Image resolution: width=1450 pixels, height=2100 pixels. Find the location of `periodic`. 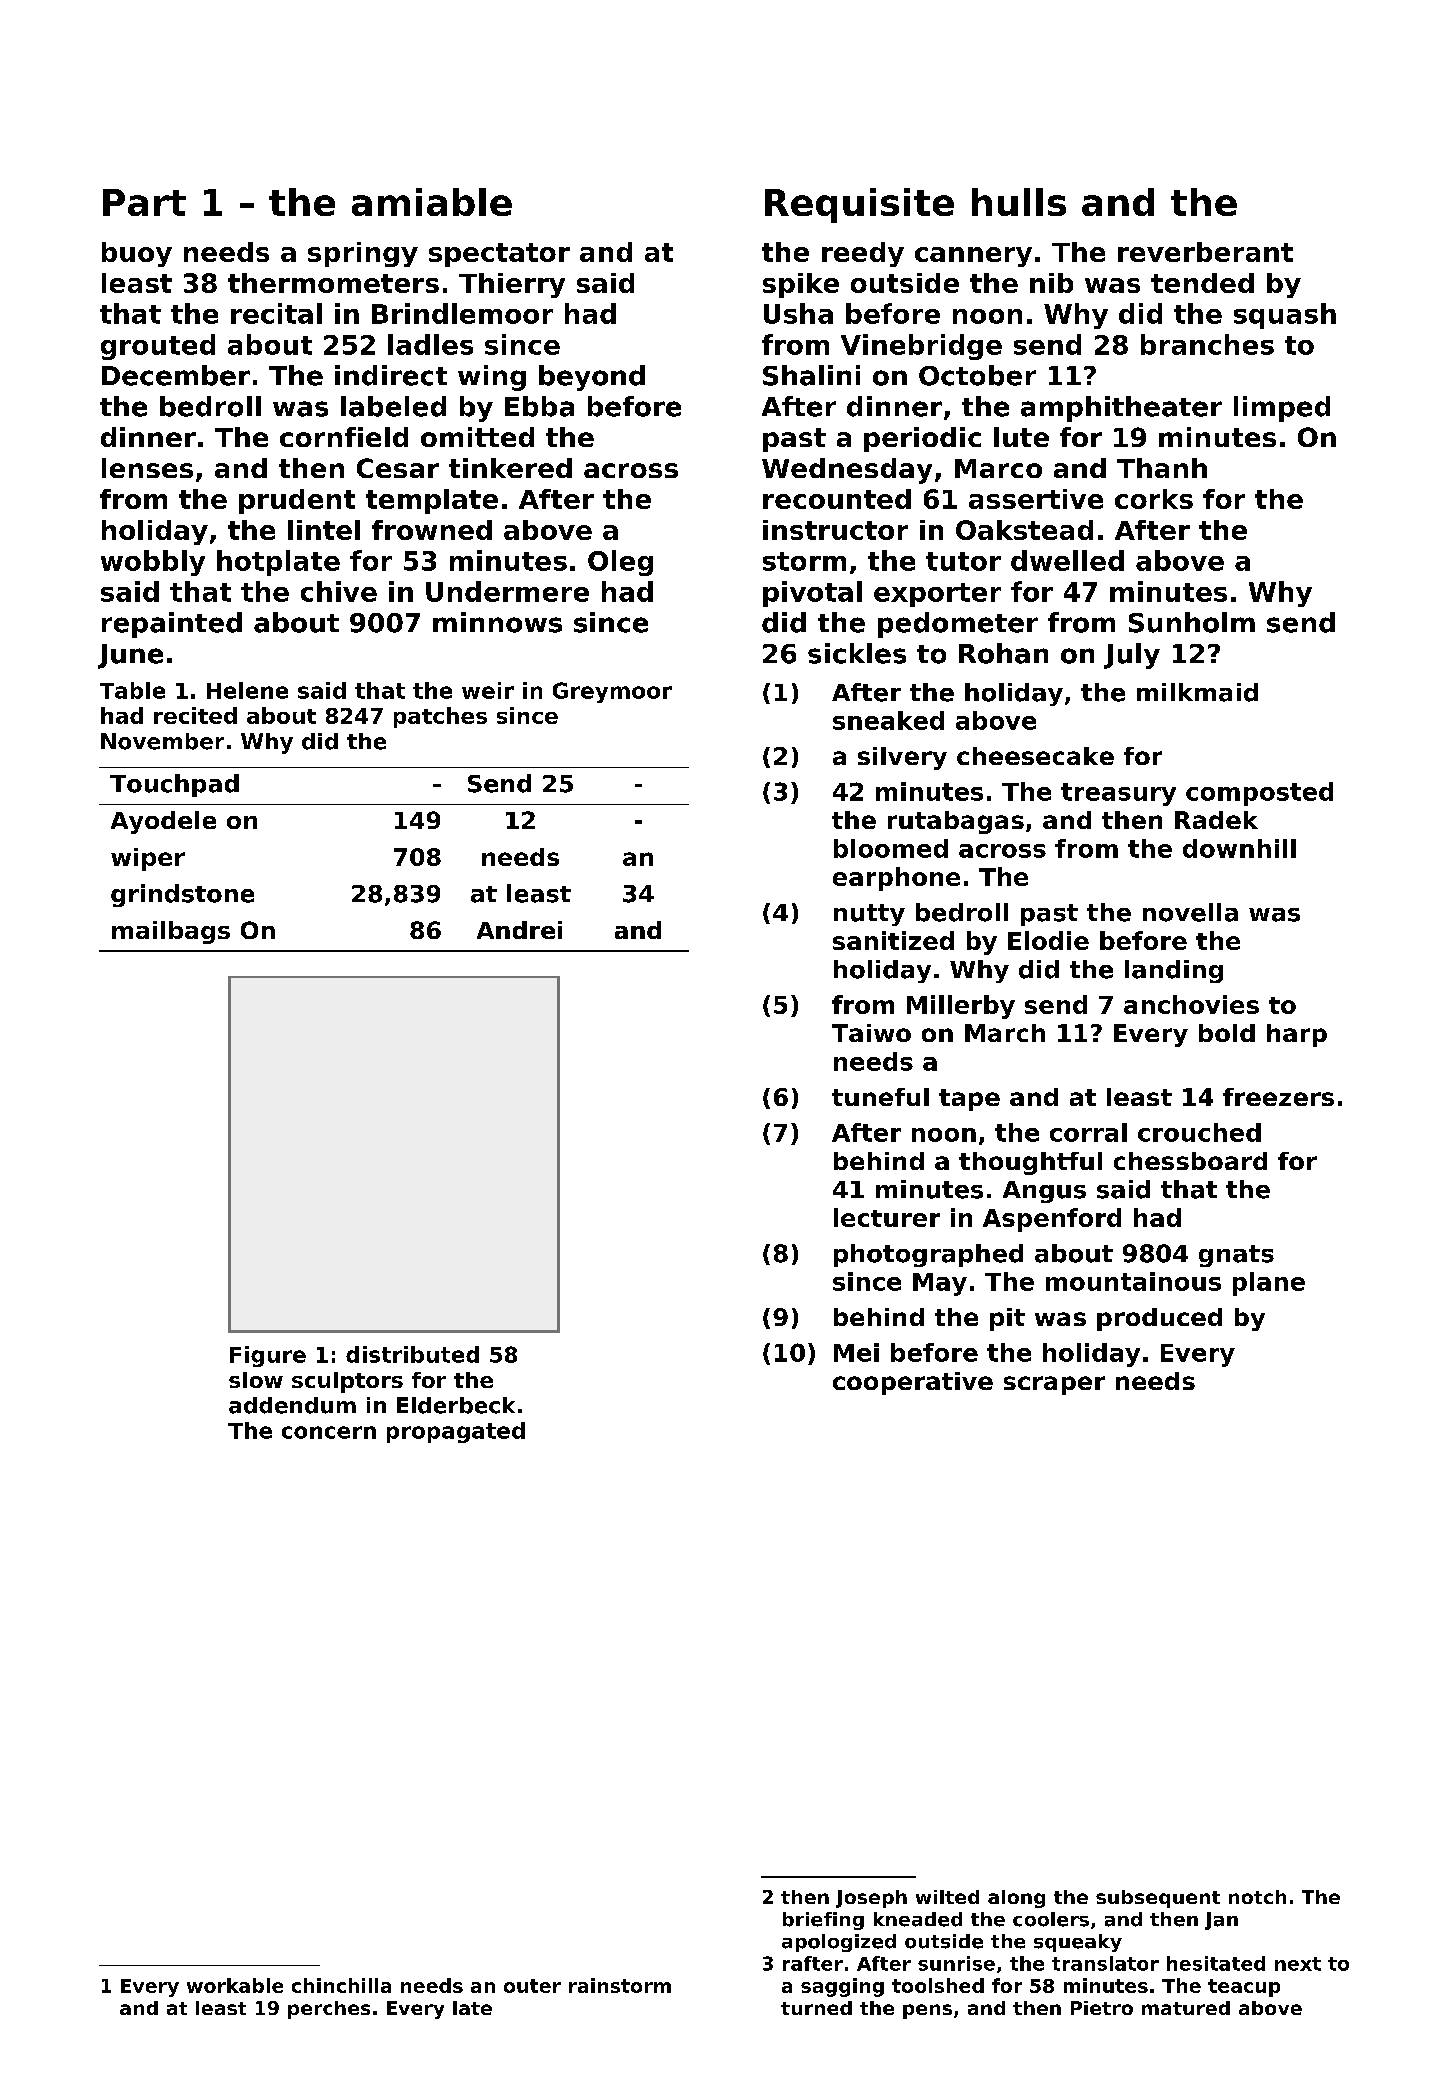

periodic is located at coordinates (922, 439).
